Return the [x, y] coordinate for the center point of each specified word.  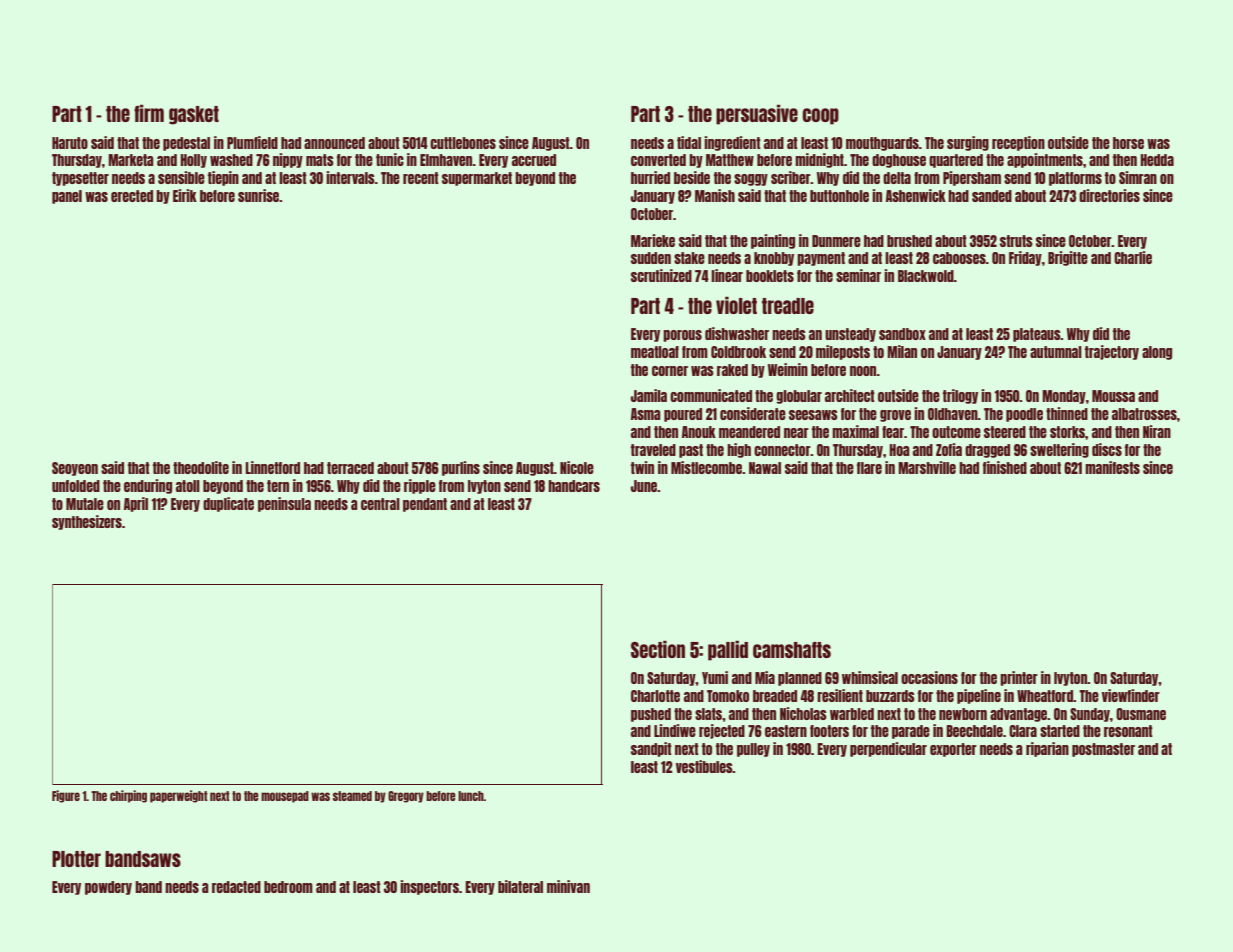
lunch [471, 796]
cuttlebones [463, 143]
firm [149, 113]
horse [1128, 143]
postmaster [1103, 750]
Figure [66, 796]
